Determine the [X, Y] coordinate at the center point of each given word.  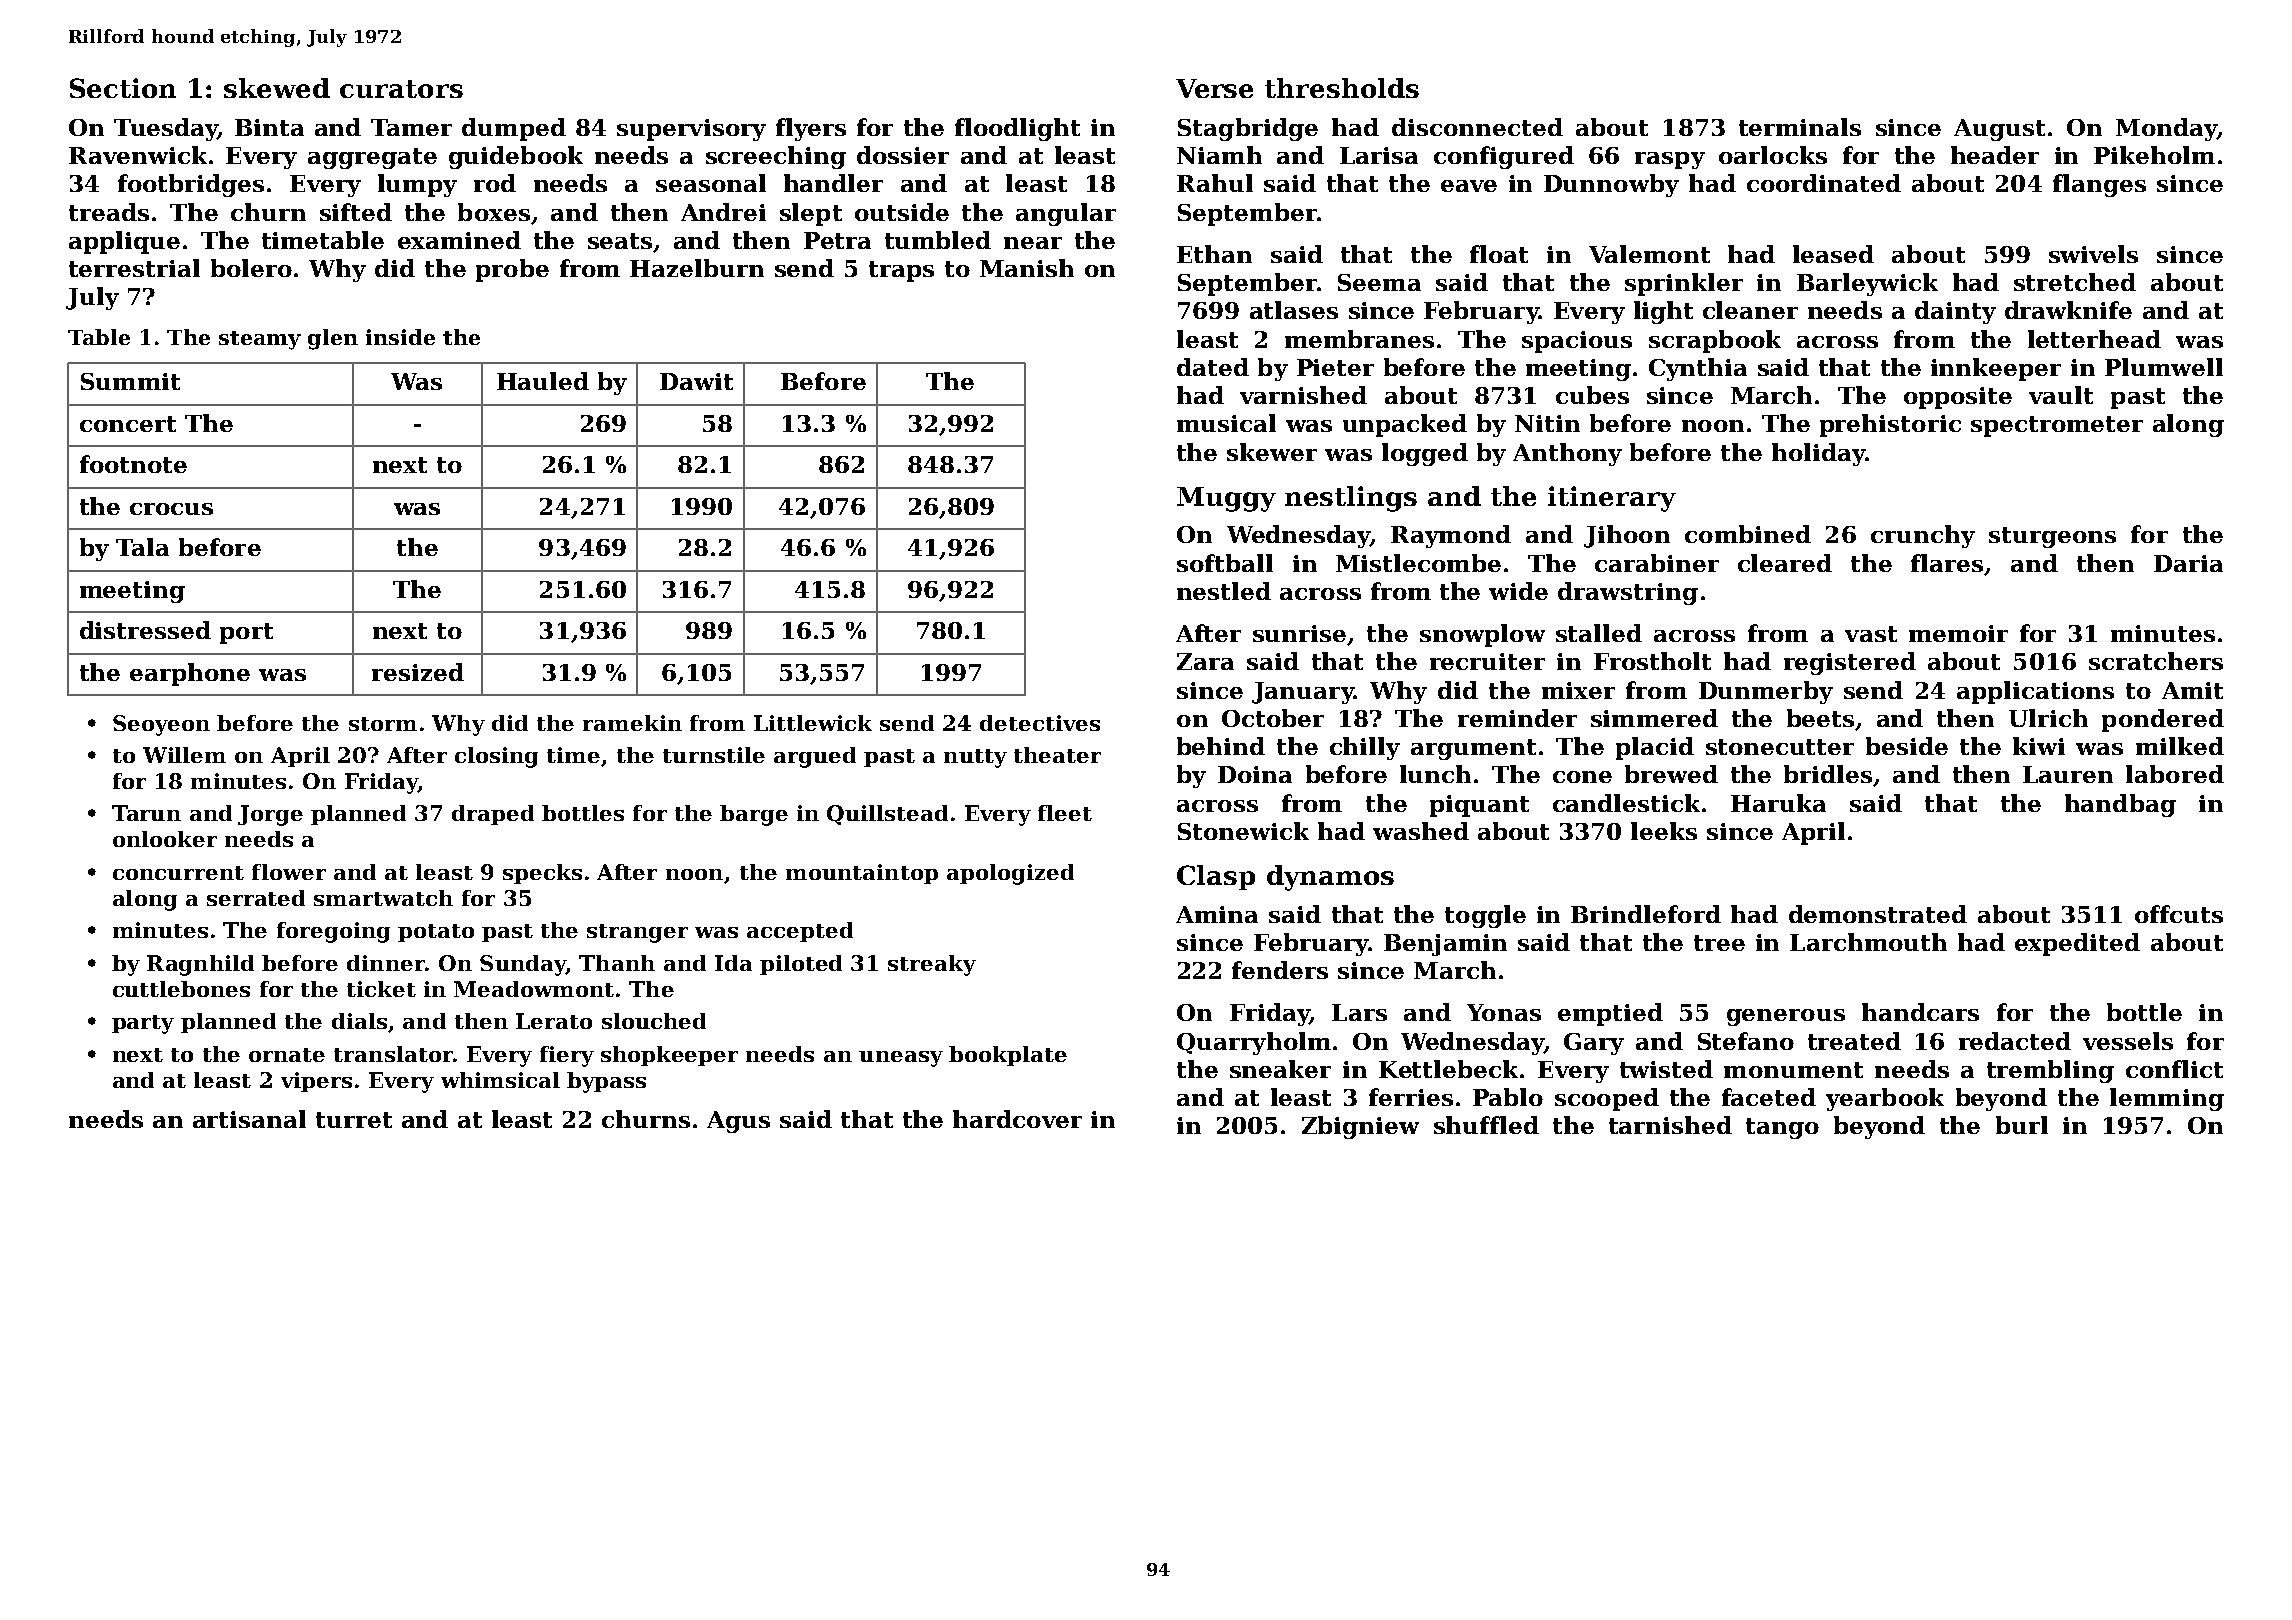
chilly [1365, 748]
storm [383, 724]
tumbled [938, 240]
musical [1226, 423]
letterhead [2094, 339]
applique [124, 242]
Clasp [1216, 877]
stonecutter [1780, 747]
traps [901, 271]
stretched [2075, 282]
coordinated [1824, 183]
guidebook [516, 157]
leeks [1664, 831]
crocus [171, 509]
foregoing [333, 932]
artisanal [249, 1119]
